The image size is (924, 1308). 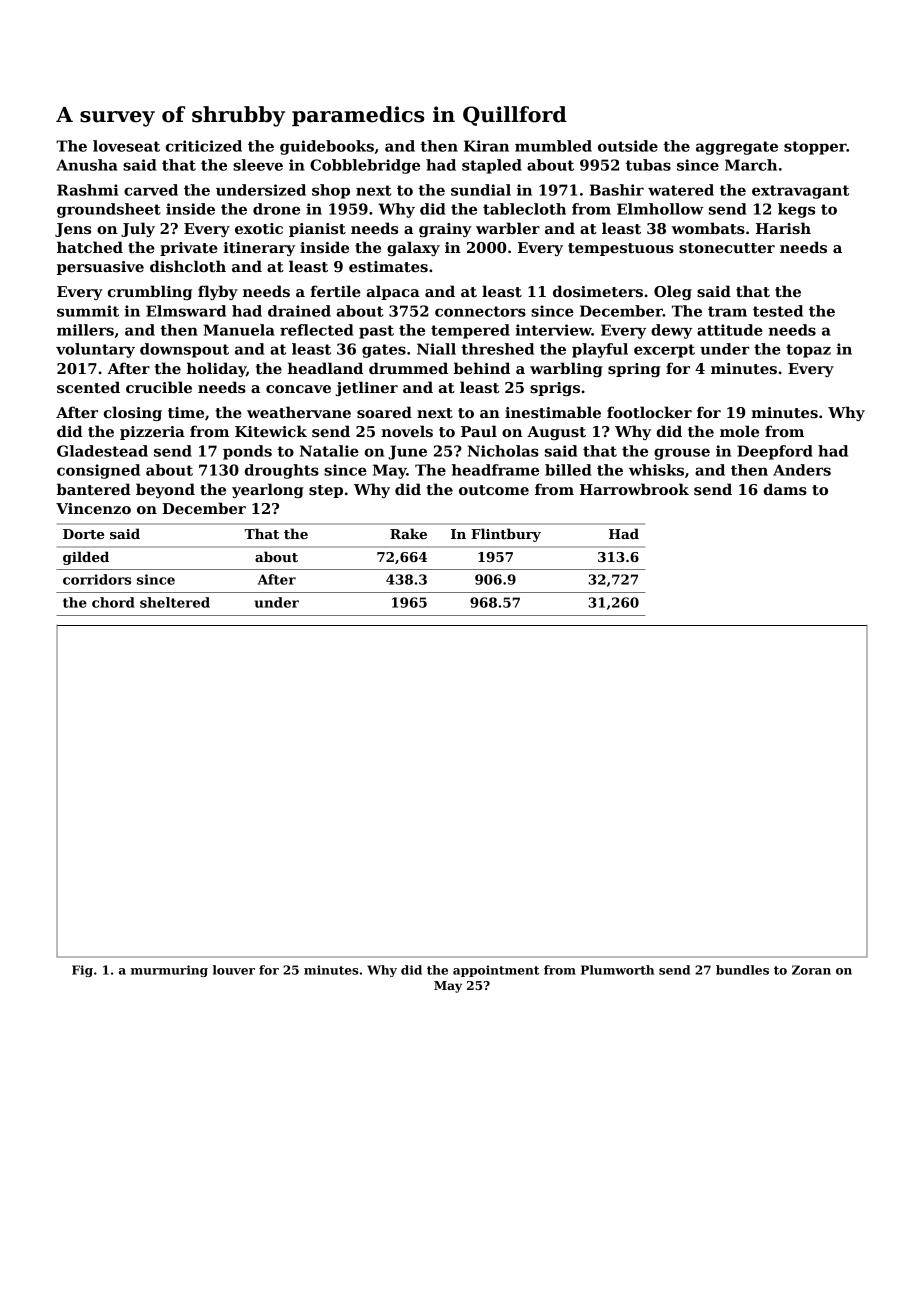 What do you see at coordinates (775, 452) in the screenshot?
I see `Deepford` at bounding box center [775, 452].
